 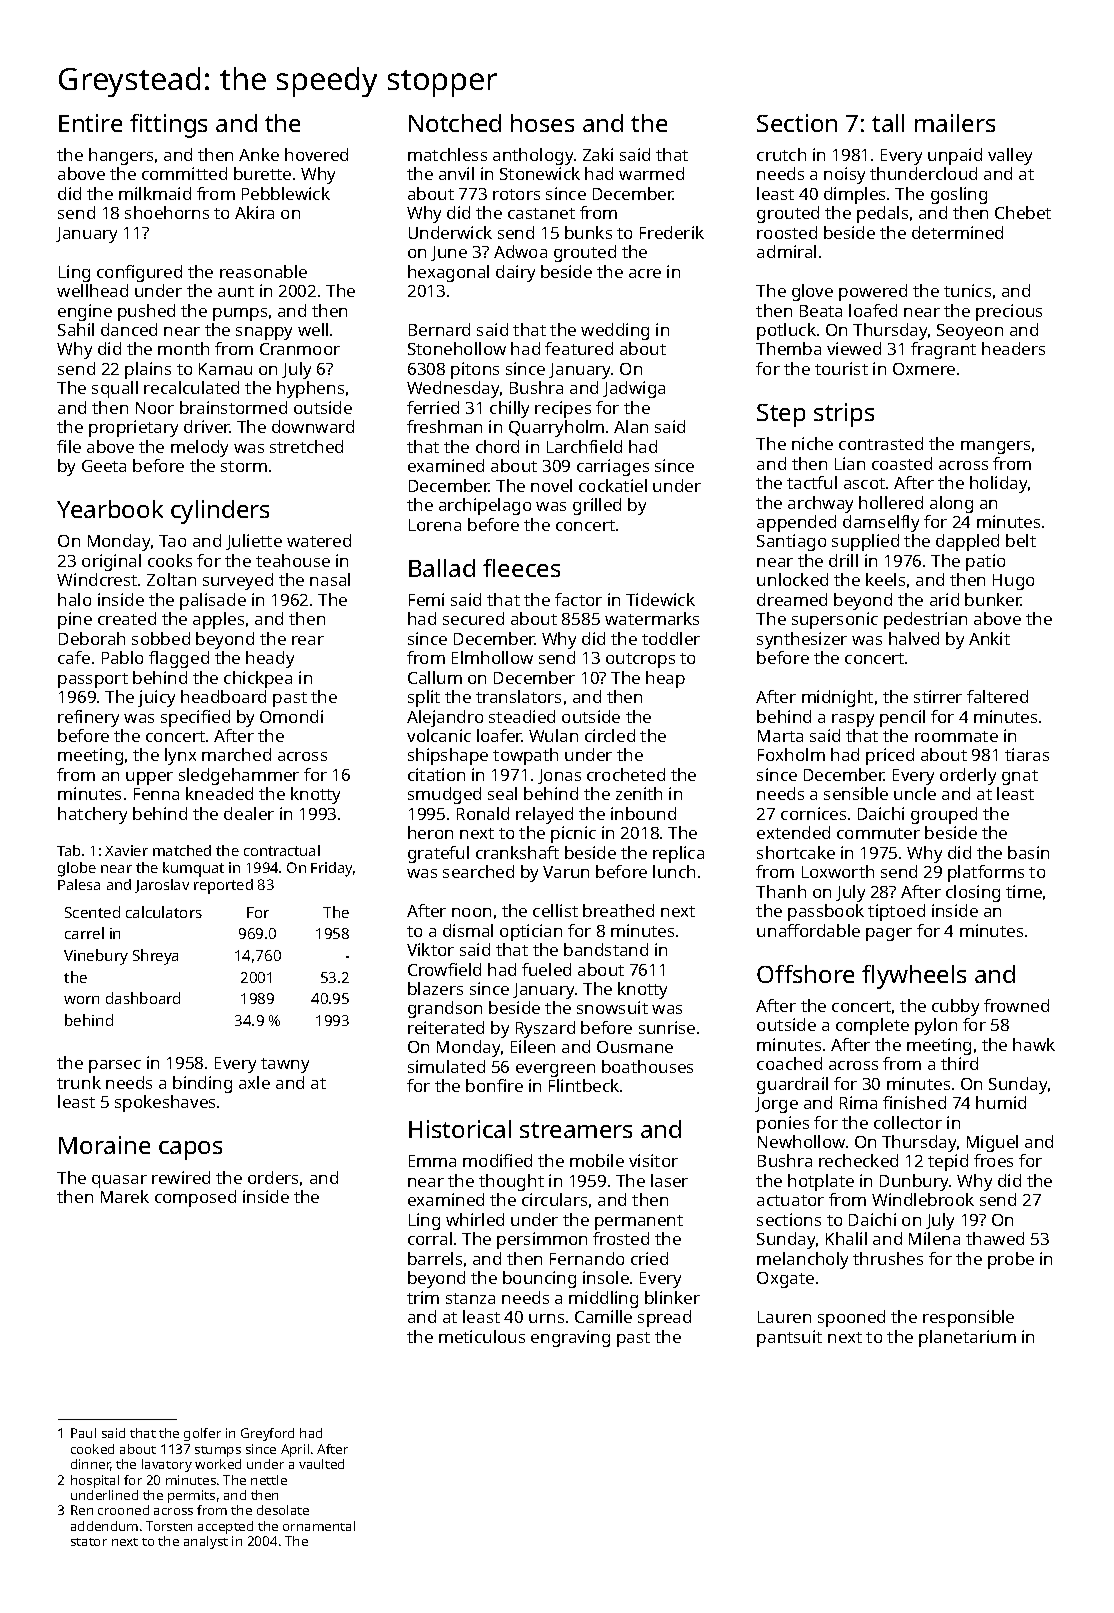 What do you see at coordinates (872, 1026) in the screenshot?
I see `complete` at bounding box center [872, 1026].
